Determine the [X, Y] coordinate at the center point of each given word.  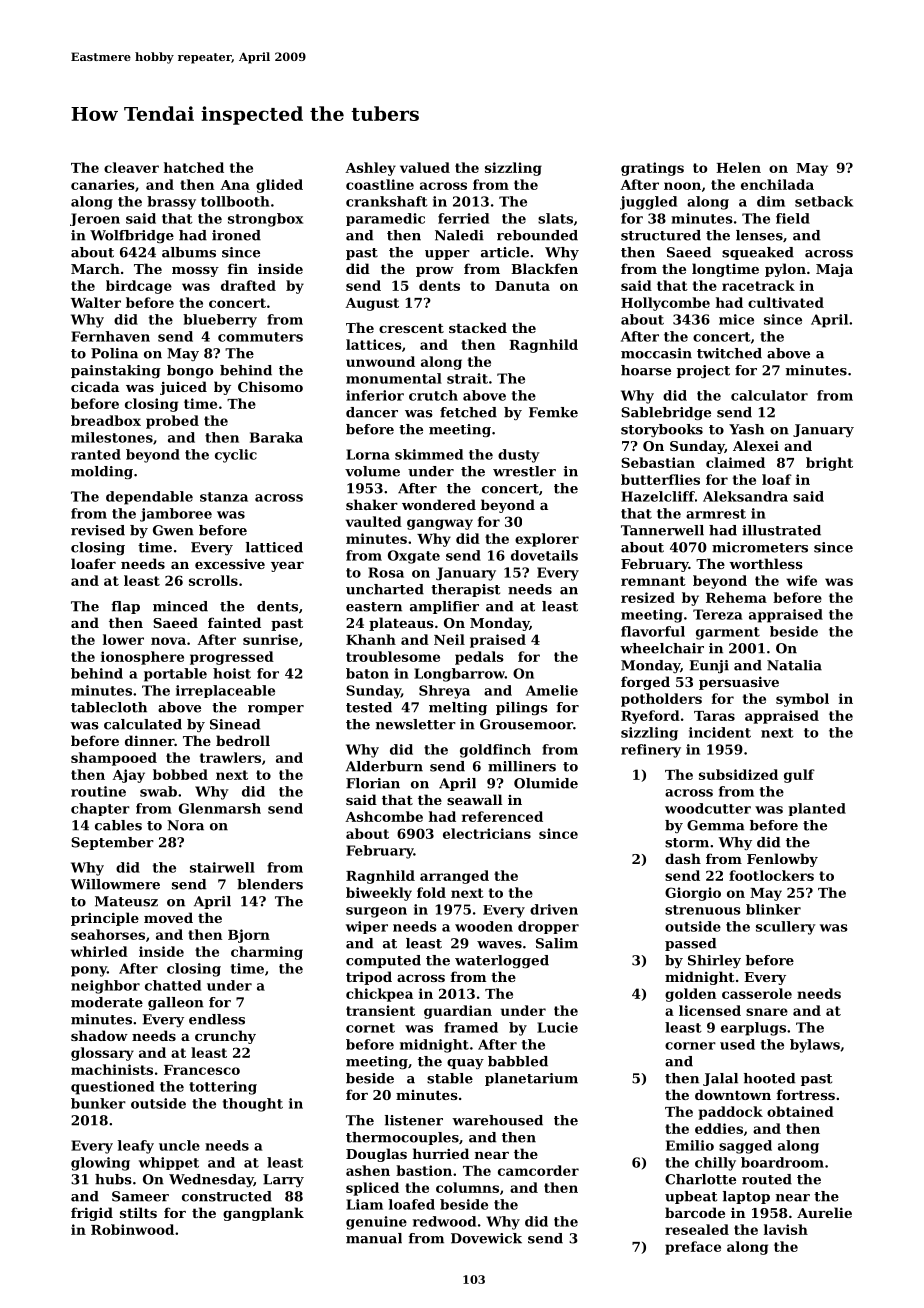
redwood [444, 1221]
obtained [800, 1111]
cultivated [786, 302]
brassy [171, 203]
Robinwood [132, 1229]
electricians [487, 833]
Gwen [173, 530]
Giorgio [693, 894]
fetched [468, 412]
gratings [652, 169]
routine [98, 791]
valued [425, 167]
